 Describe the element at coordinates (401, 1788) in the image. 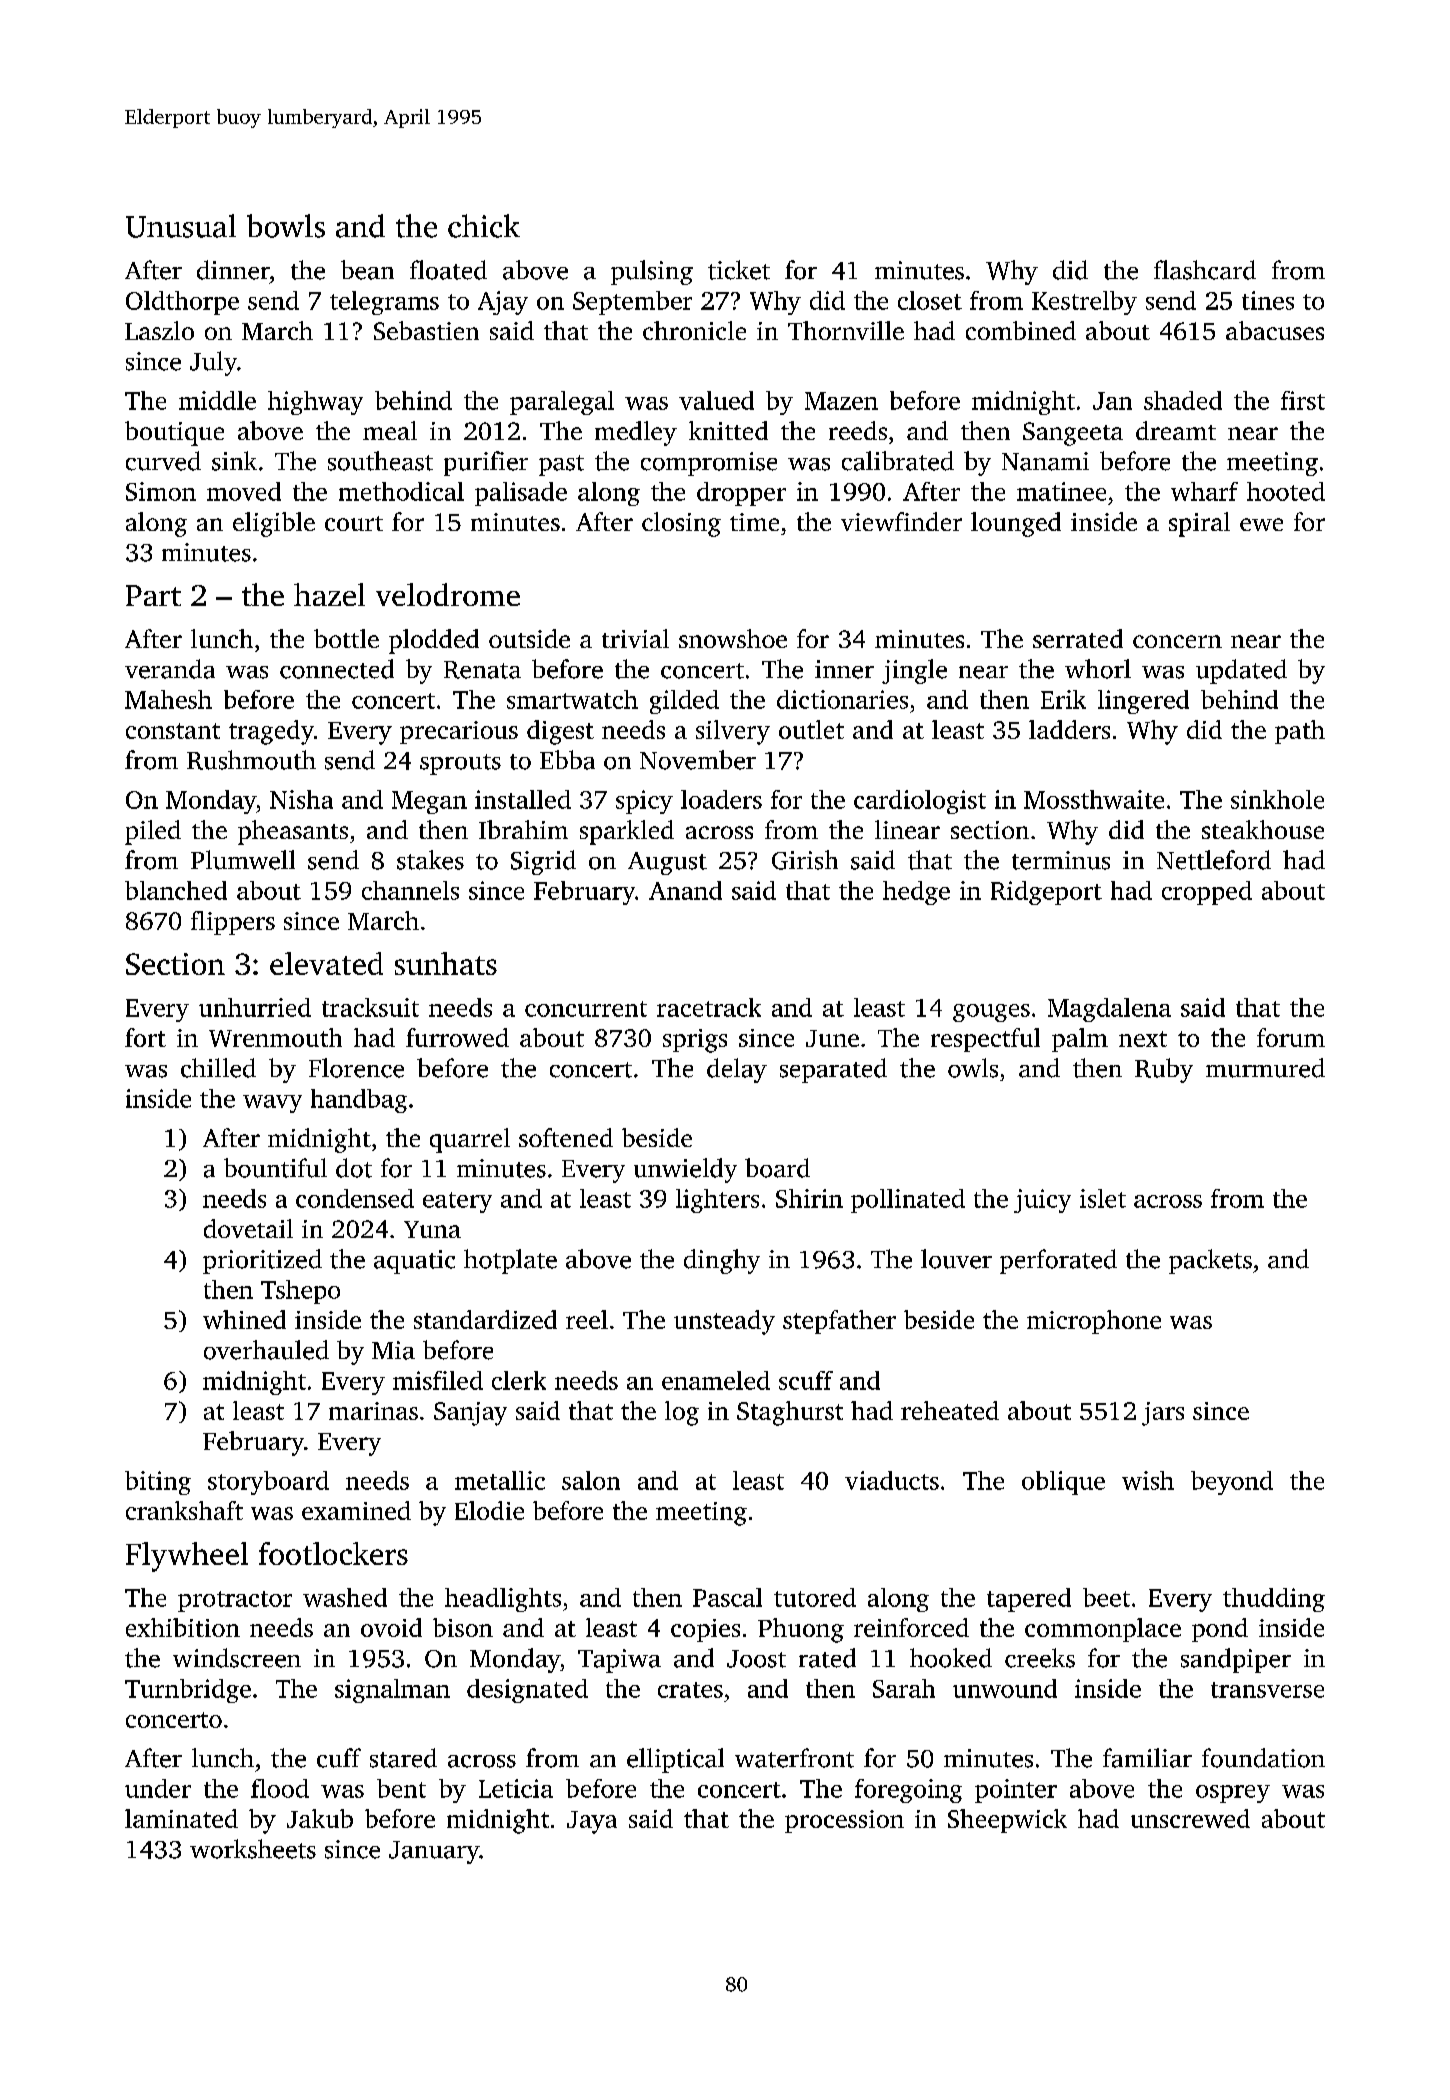

I see `bent` at that location.
